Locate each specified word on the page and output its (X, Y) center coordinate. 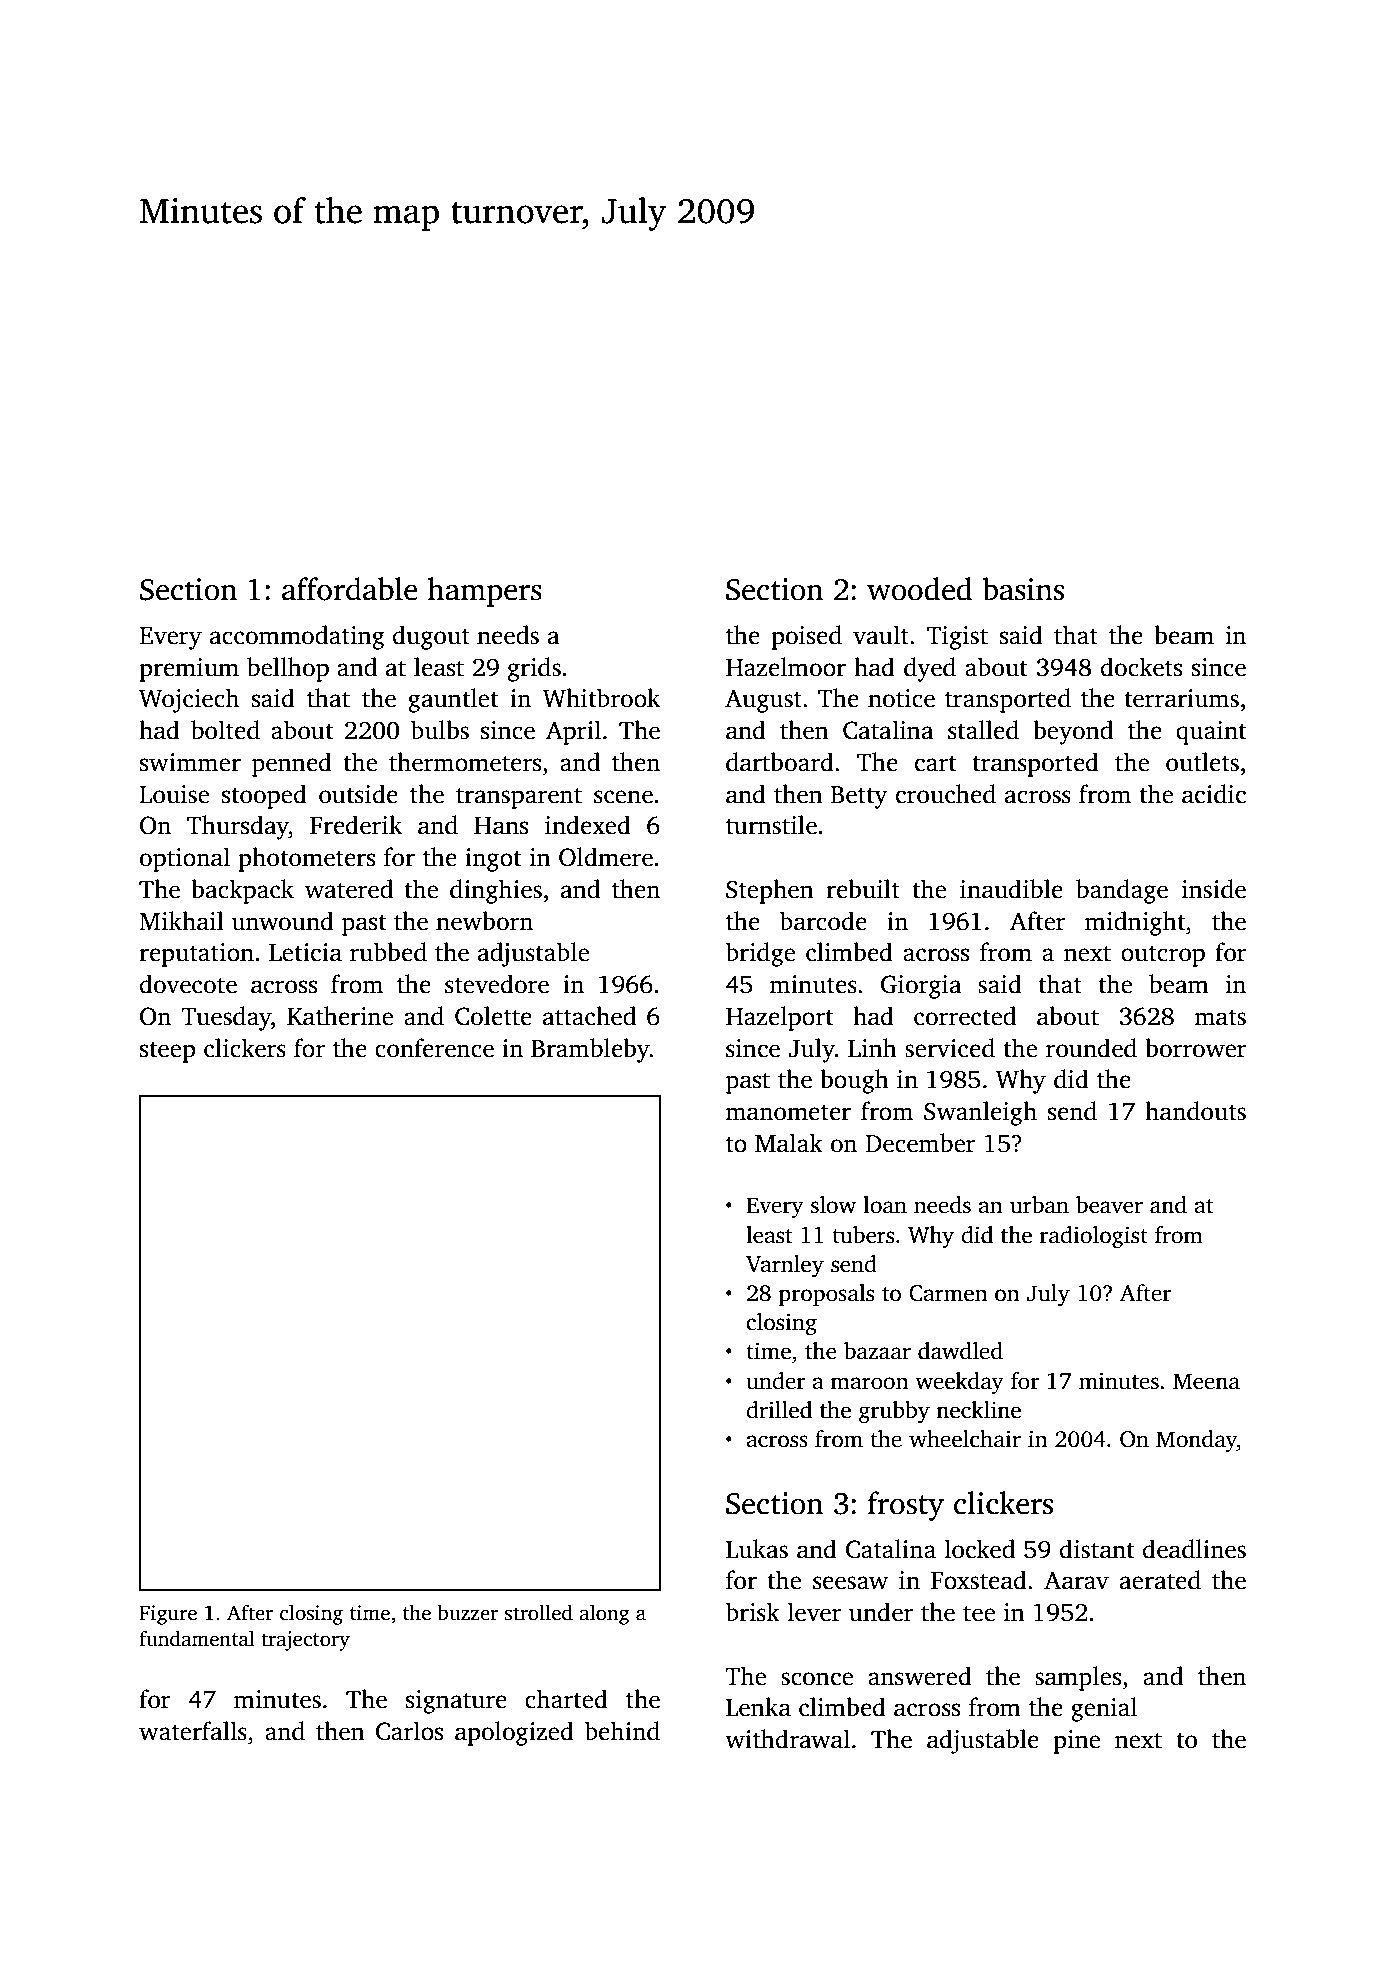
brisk (753, 1612)
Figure (168, 1615)
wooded (919, 589)
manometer (788, 1113)
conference (434, 1048)
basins (1023, 589)
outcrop (1163, 956)
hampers (485, 592)
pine (1076, 1742)
